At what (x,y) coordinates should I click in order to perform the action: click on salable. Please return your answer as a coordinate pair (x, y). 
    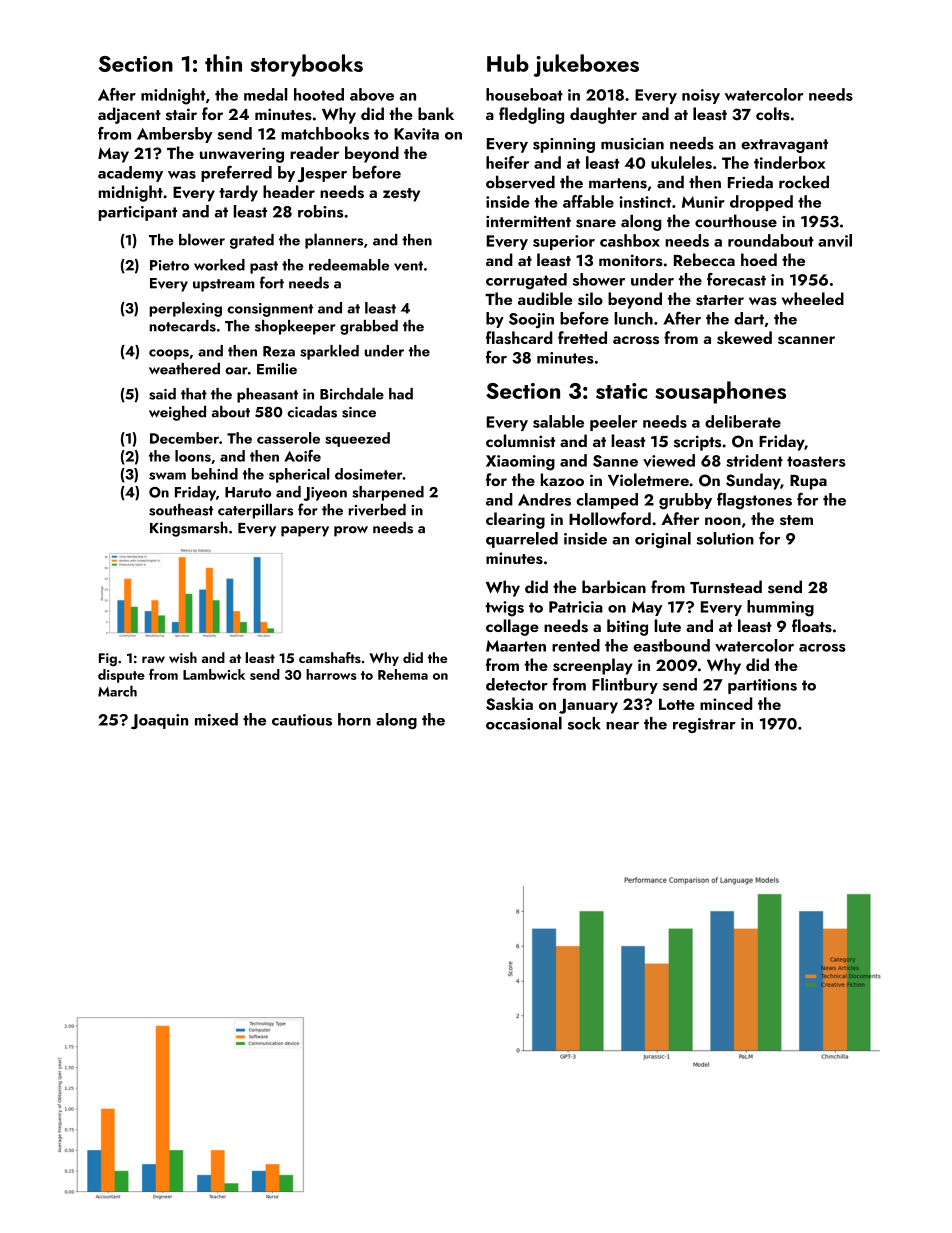
    Looking at the image, I should click on (558, 421).
